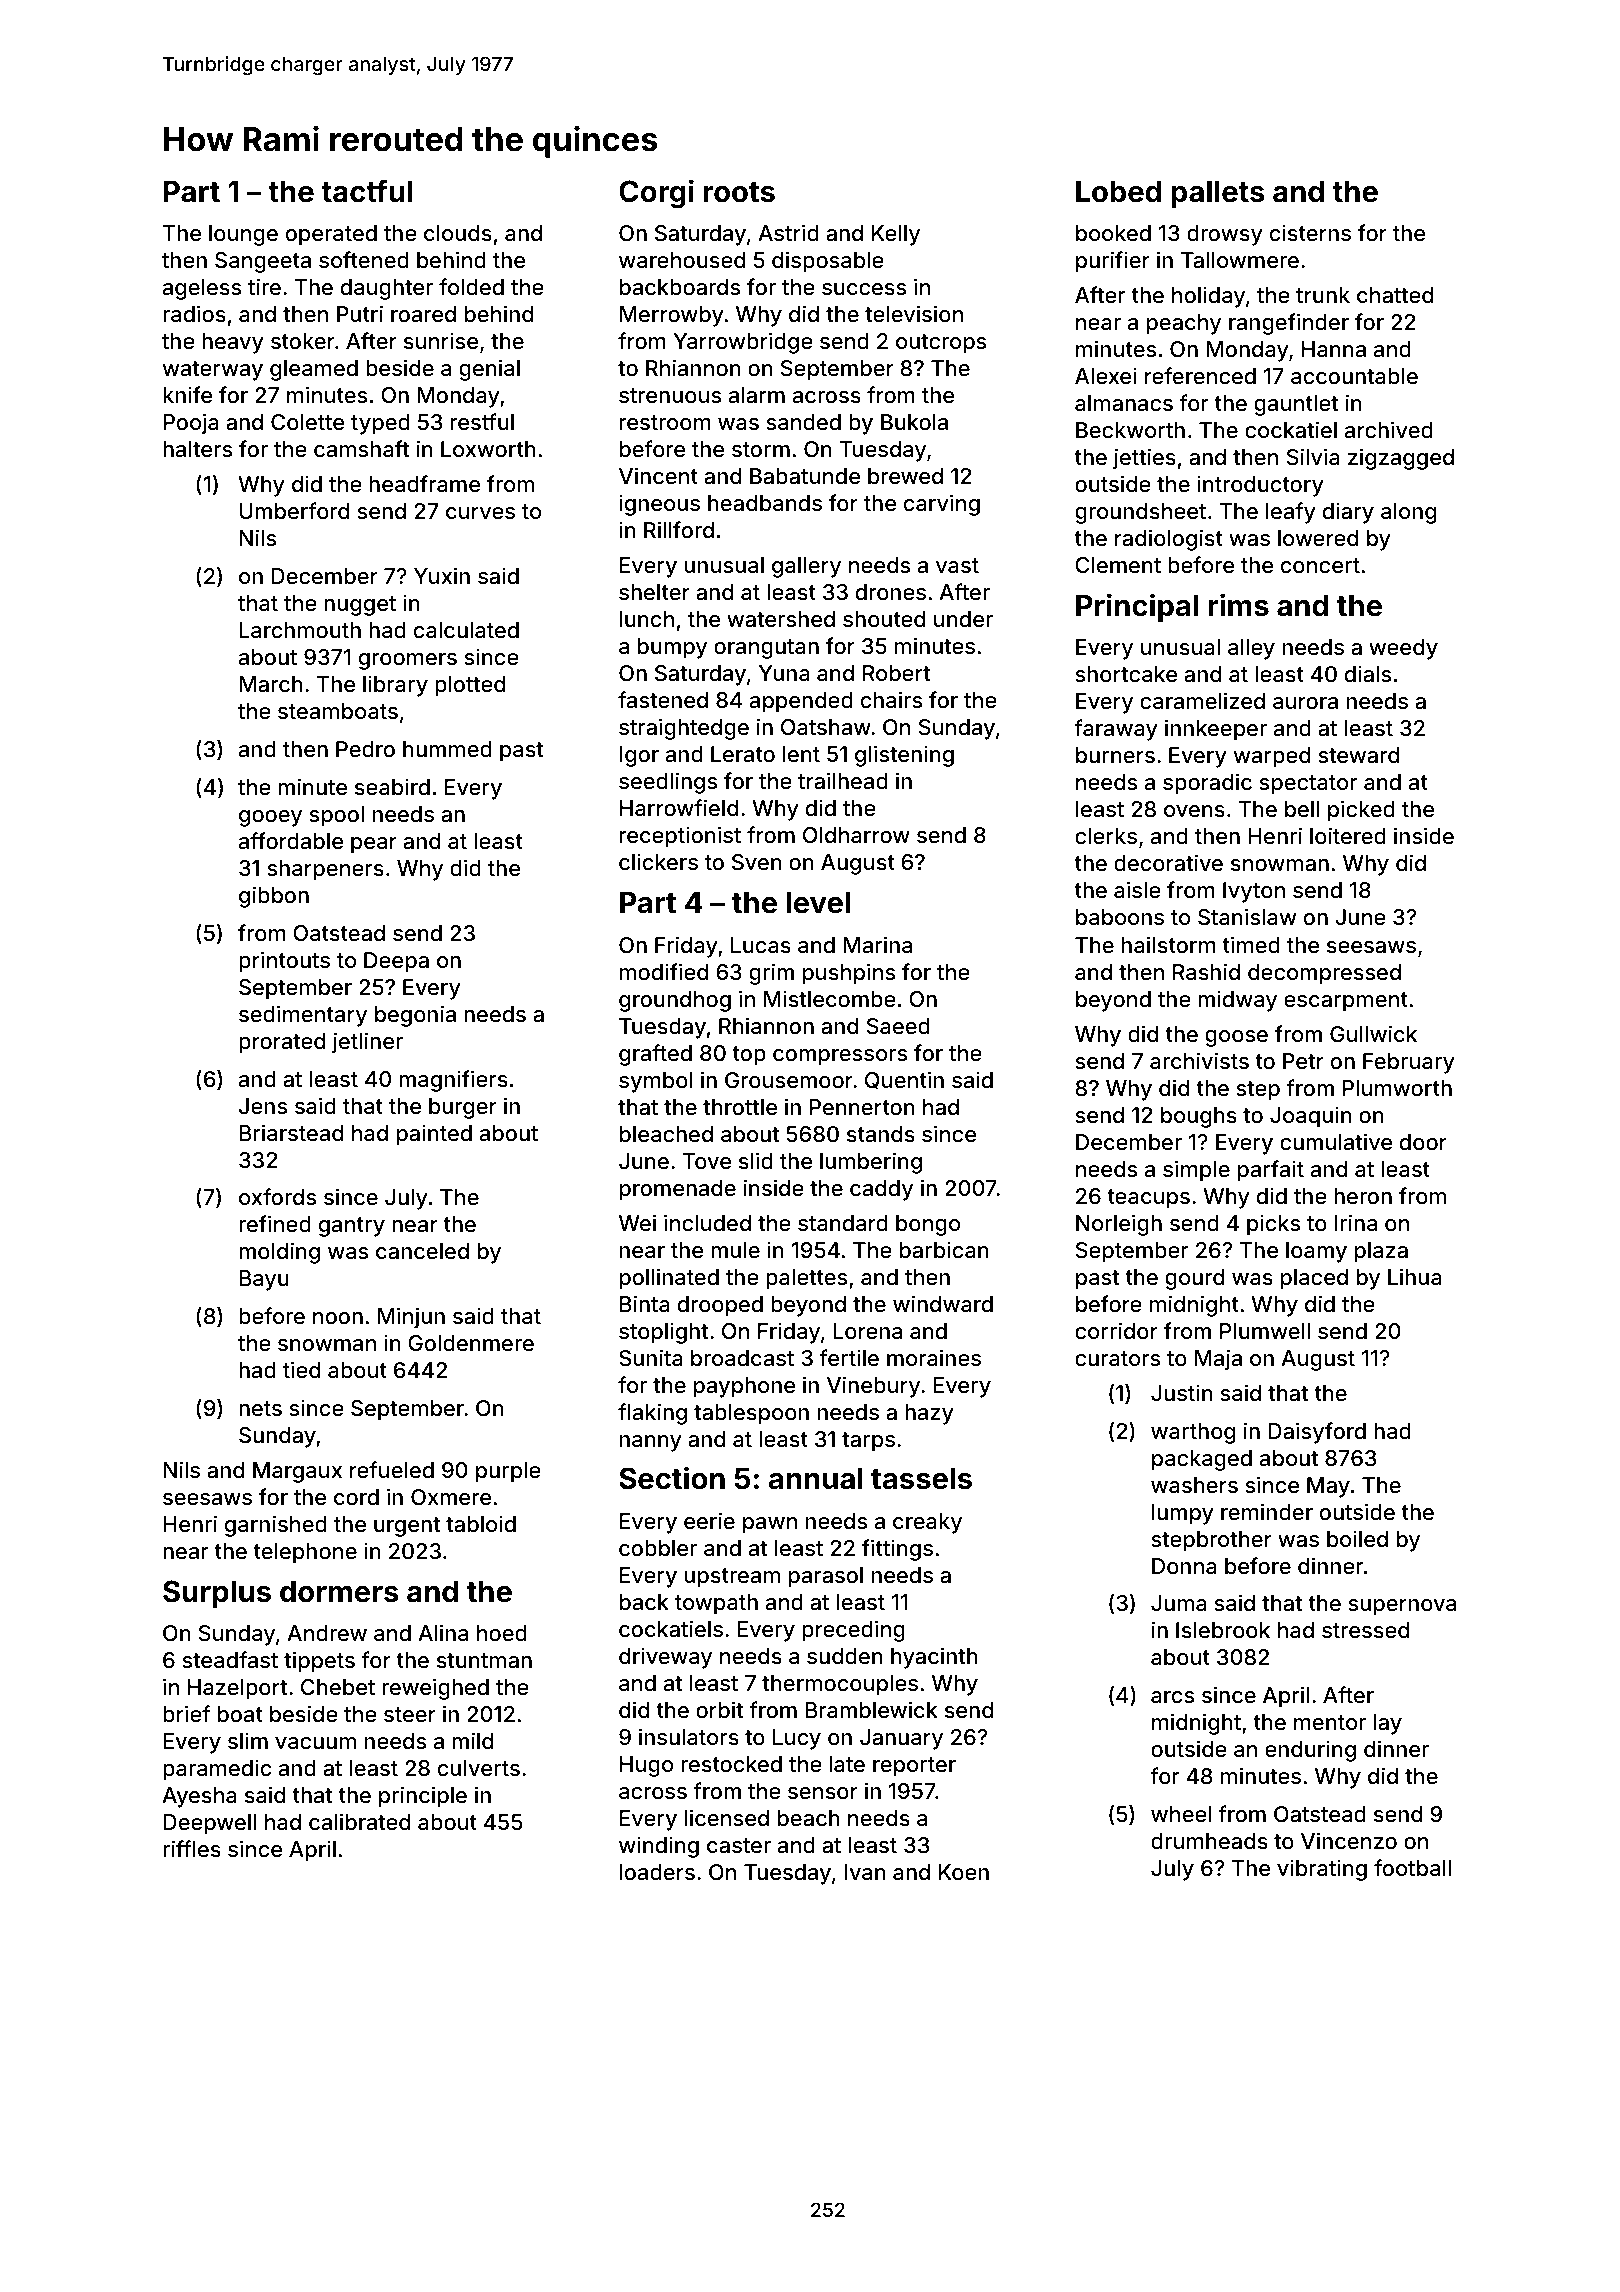 Image resolution: width=1620 pixels, height=2292 pixels. Describe the element at coordinates (1310, 232) in the screenshot. I see `cisterns` at that location.
